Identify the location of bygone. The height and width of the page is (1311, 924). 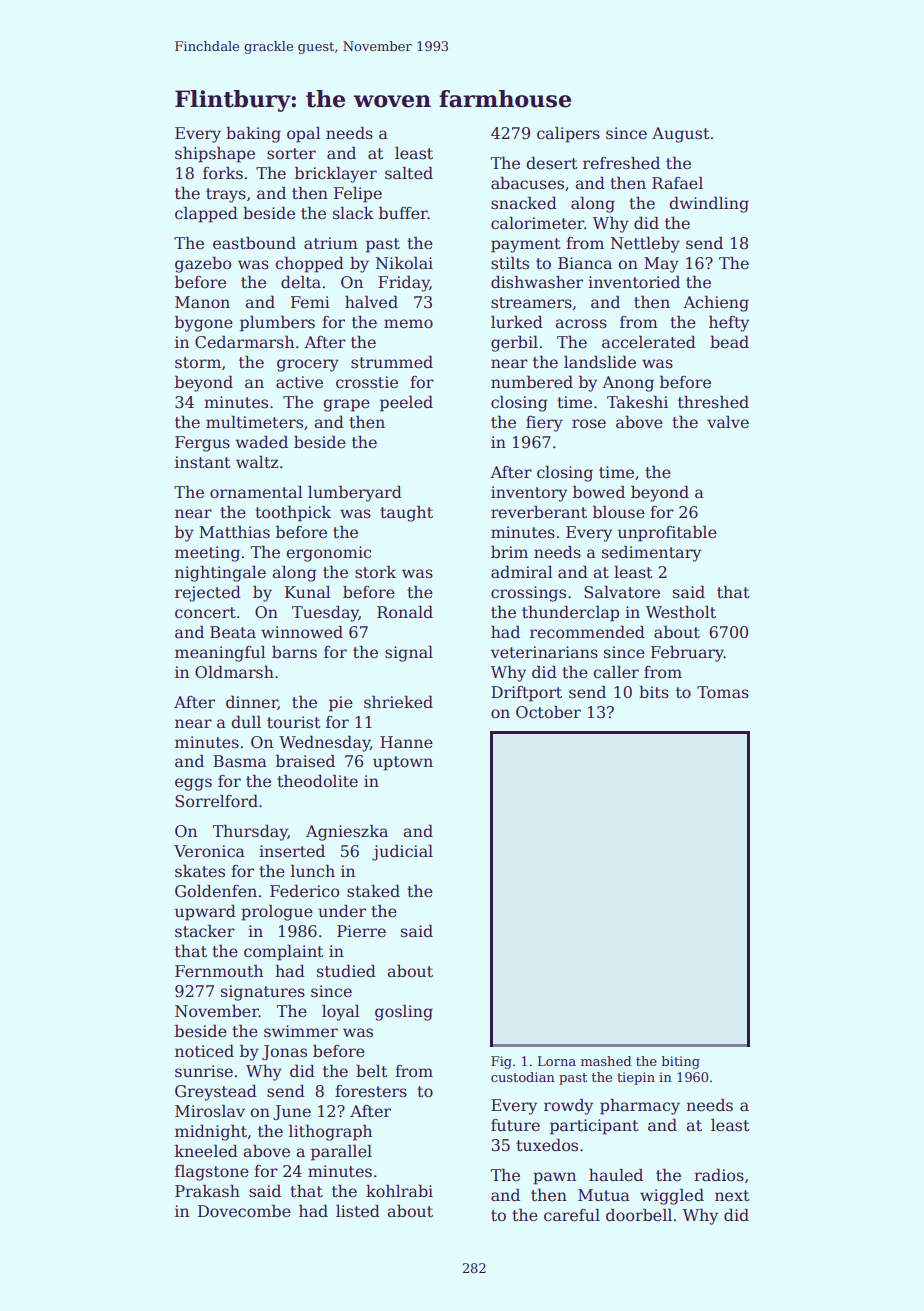
(204, 323).
